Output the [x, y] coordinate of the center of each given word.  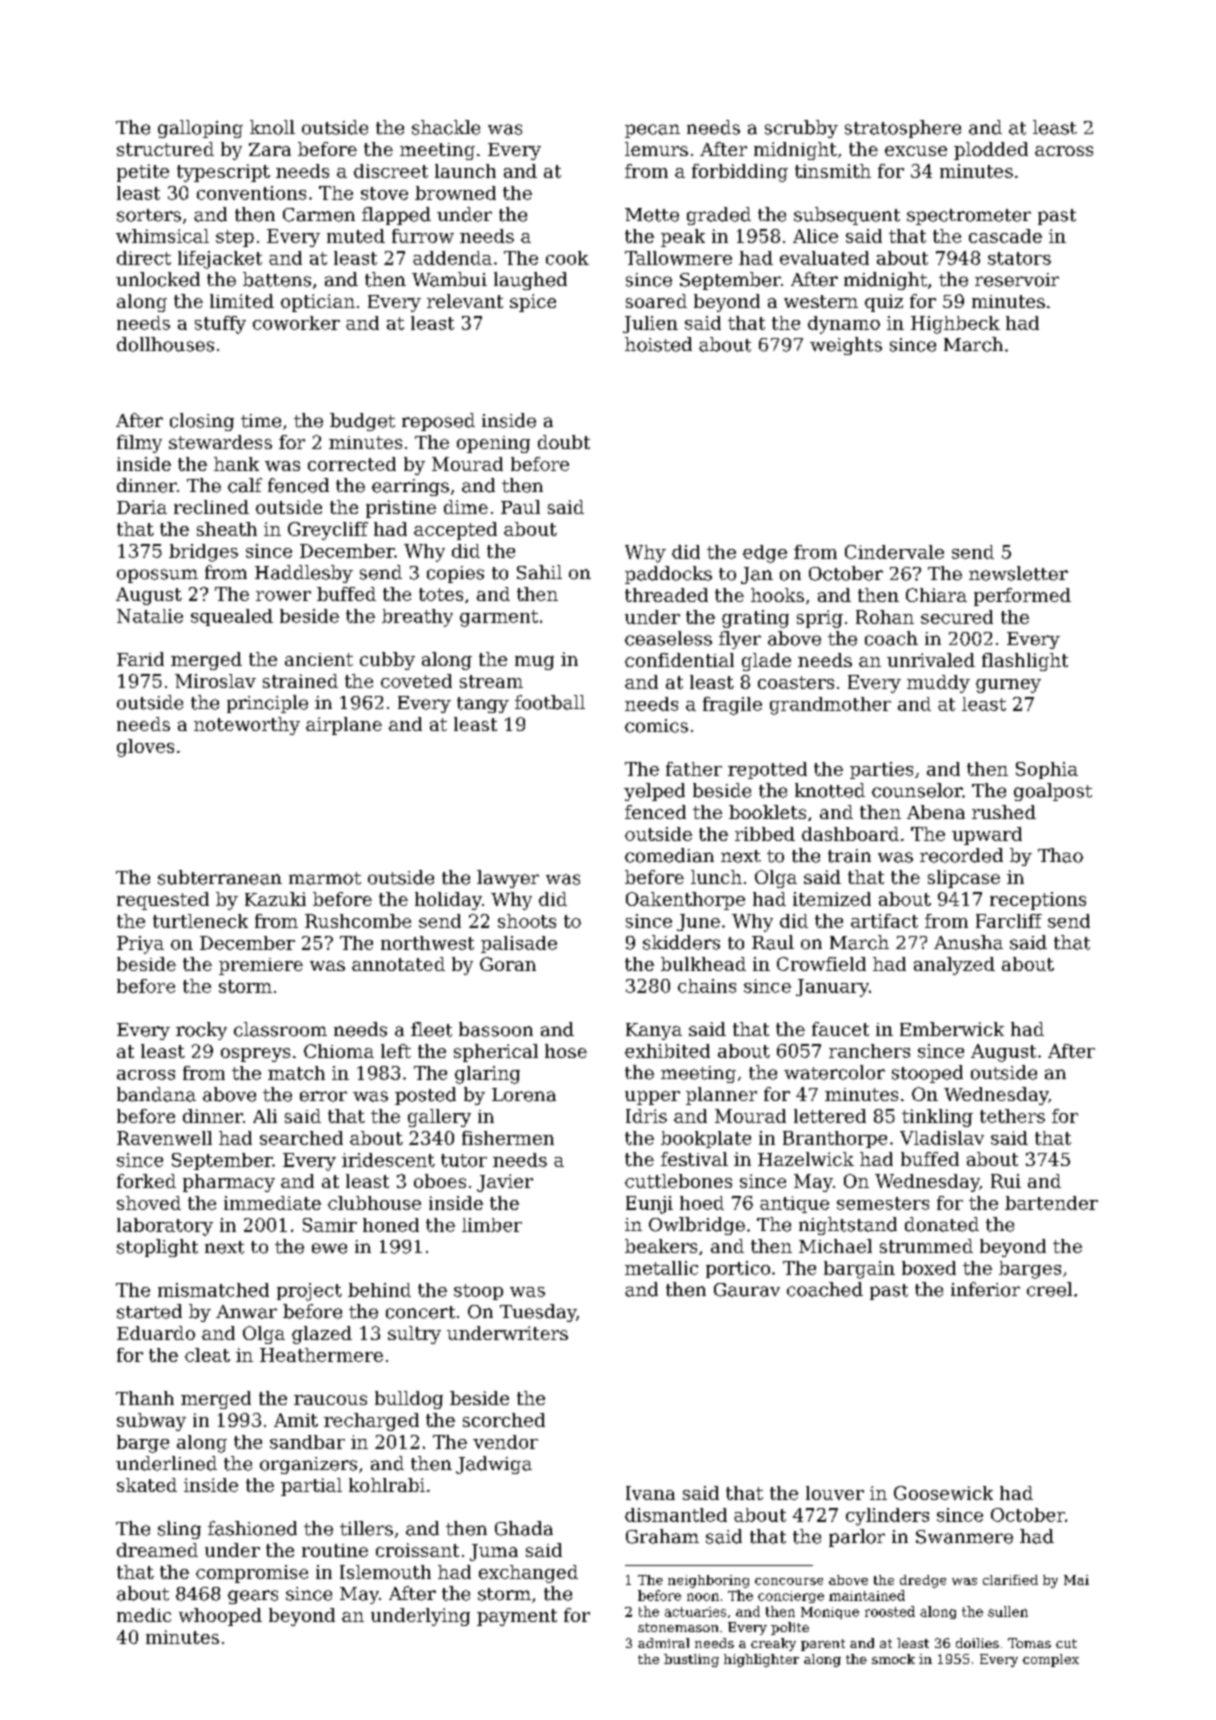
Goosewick [943, 1493]
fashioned [252, 1528]
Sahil [539, 572]
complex [1051, 1660]
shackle [446, 127]
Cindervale [894, 552]
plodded [991, 151]
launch [465, 171]
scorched [504, 1420]
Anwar [246, 1312]
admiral [663, 1643]
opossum [157, 576]
